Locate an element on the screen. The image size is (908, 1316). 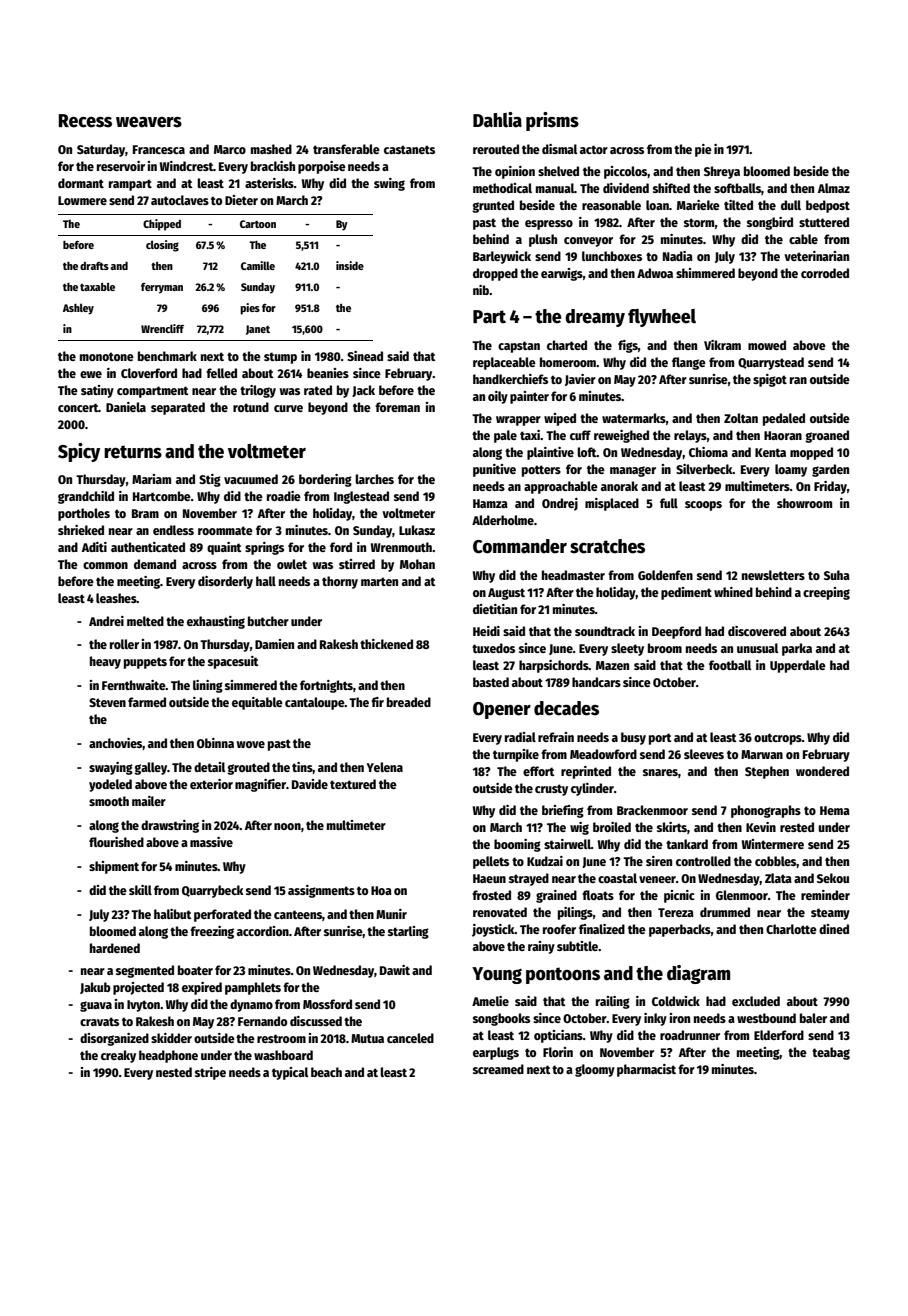
breaded is located at coordinates (409, 702).
